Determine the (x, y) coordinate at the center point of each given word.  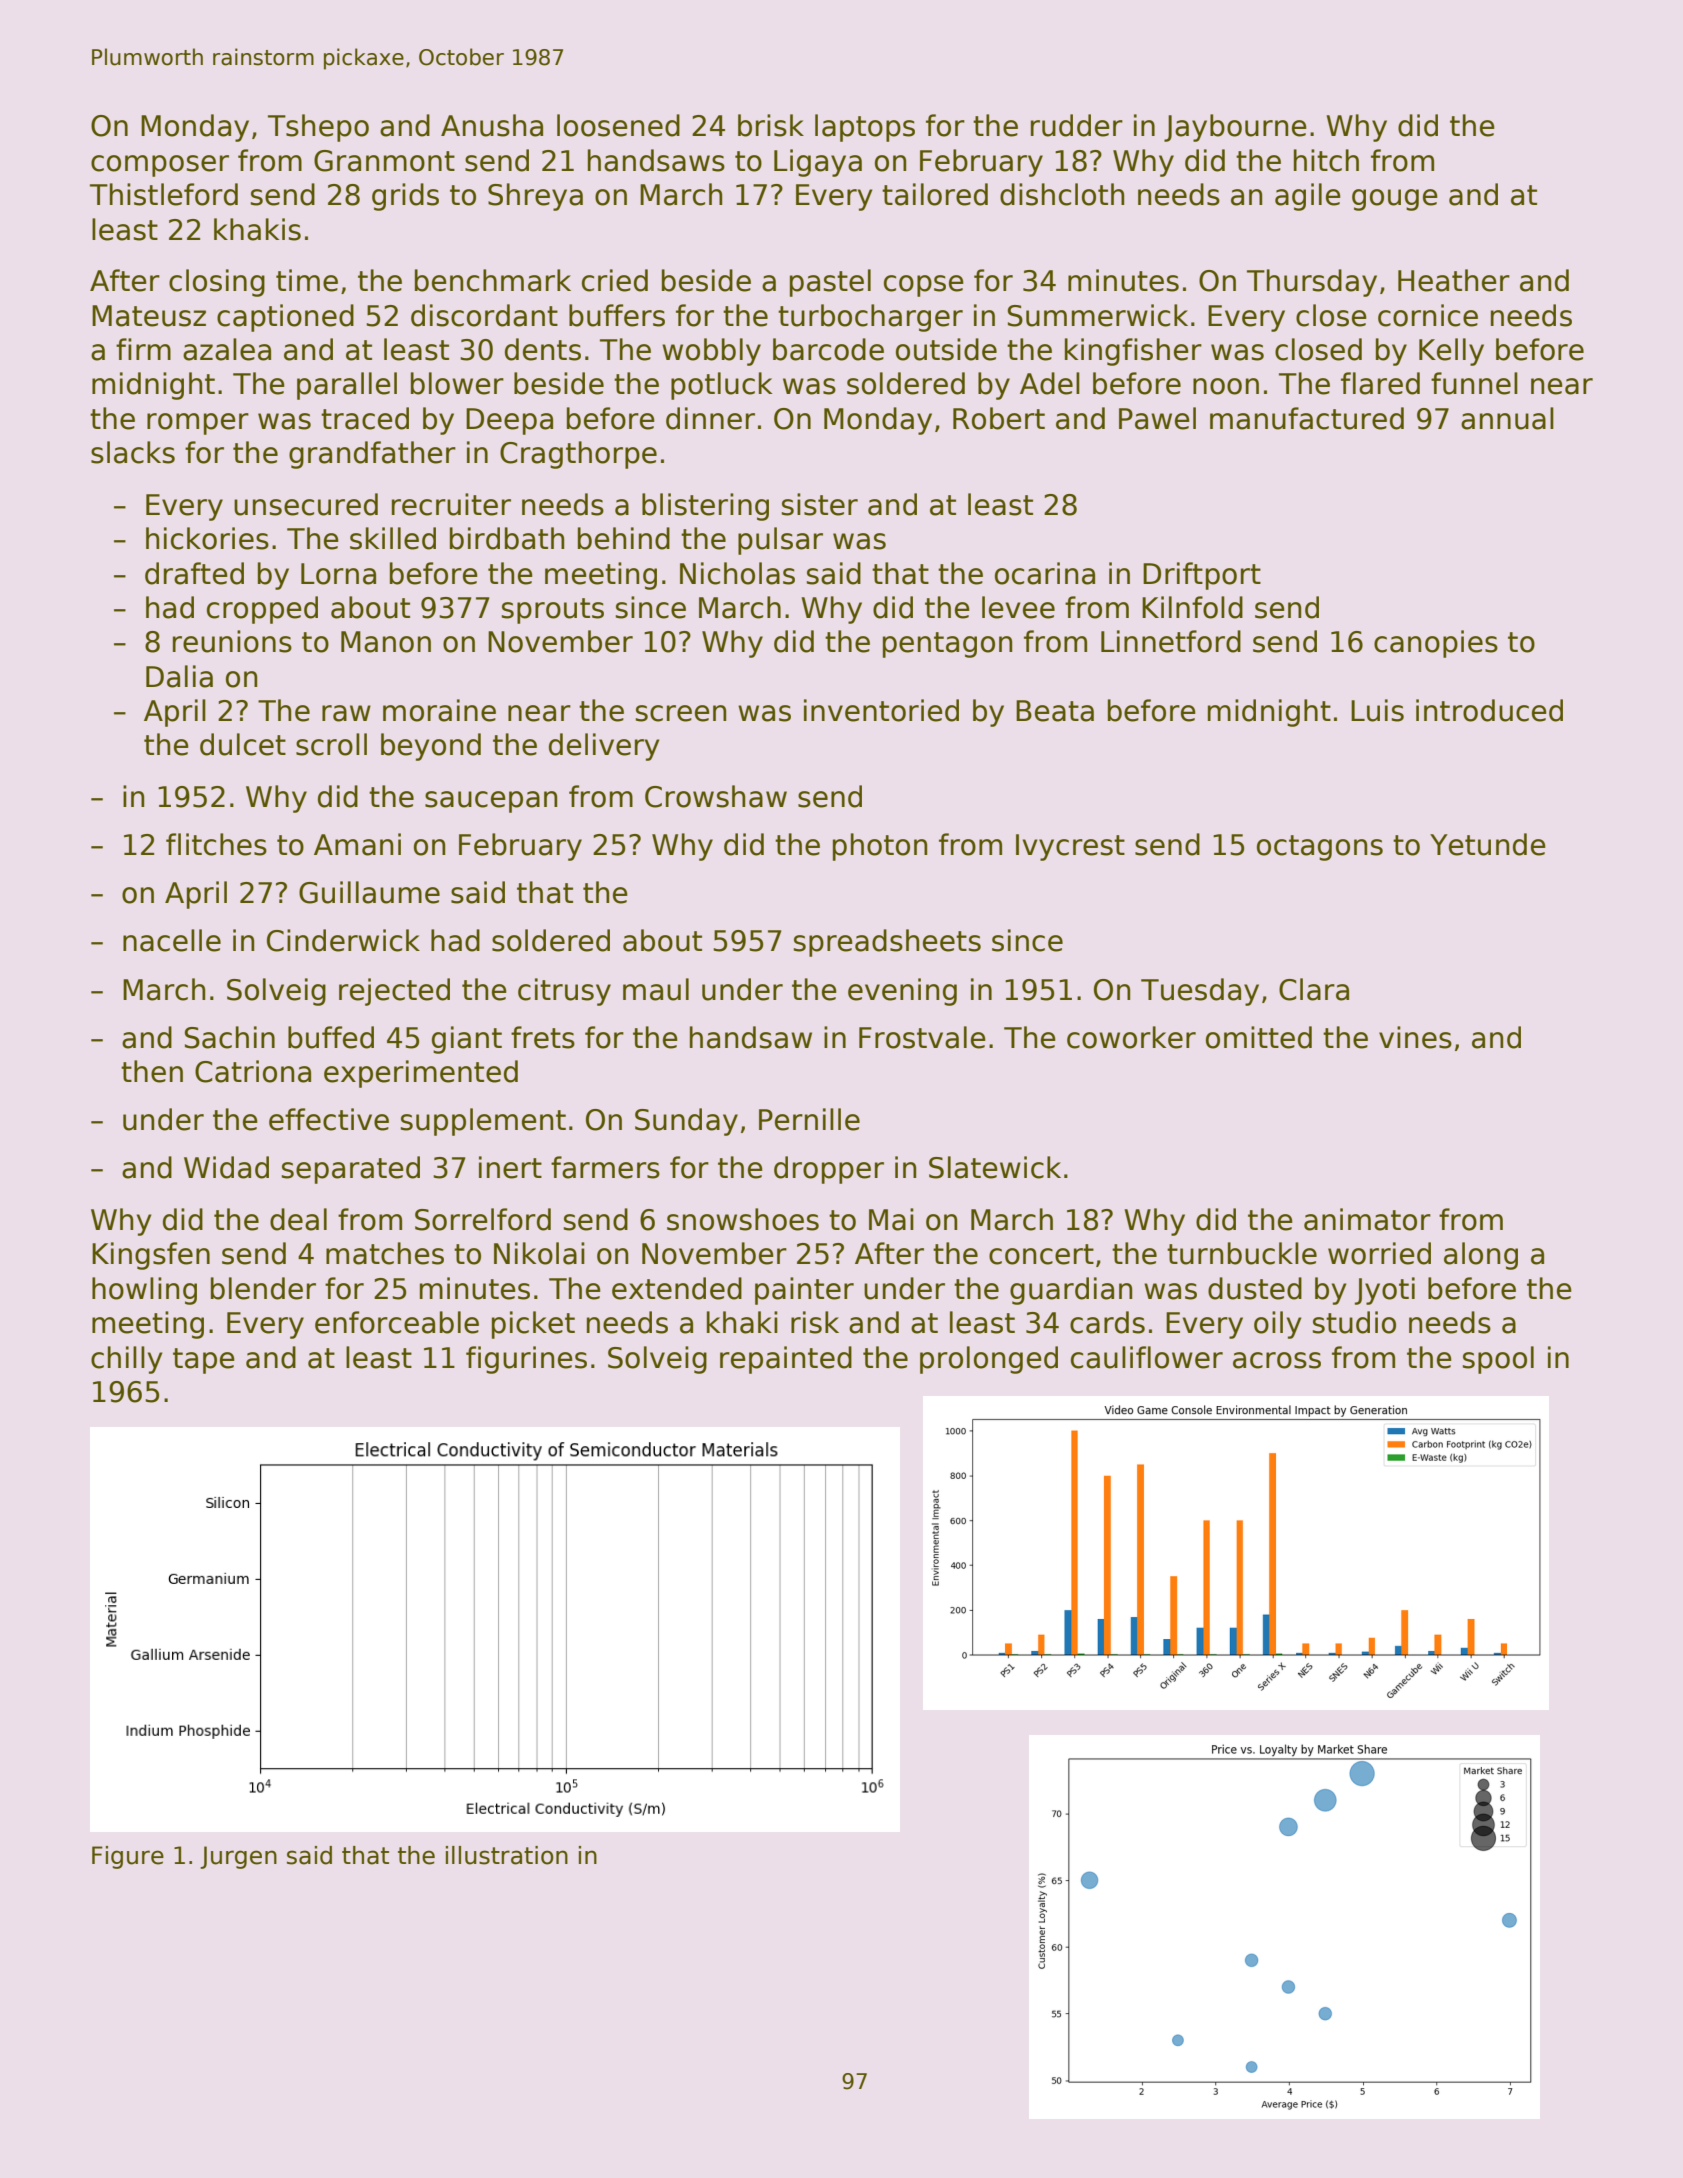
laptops (865, 128)
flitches (216, 844)
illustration (507, 1855)
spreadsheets (887, 943)
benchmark (493, 280)
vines (1415, 1037)
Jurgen (238, 1857)
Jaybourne (1235, 128)
